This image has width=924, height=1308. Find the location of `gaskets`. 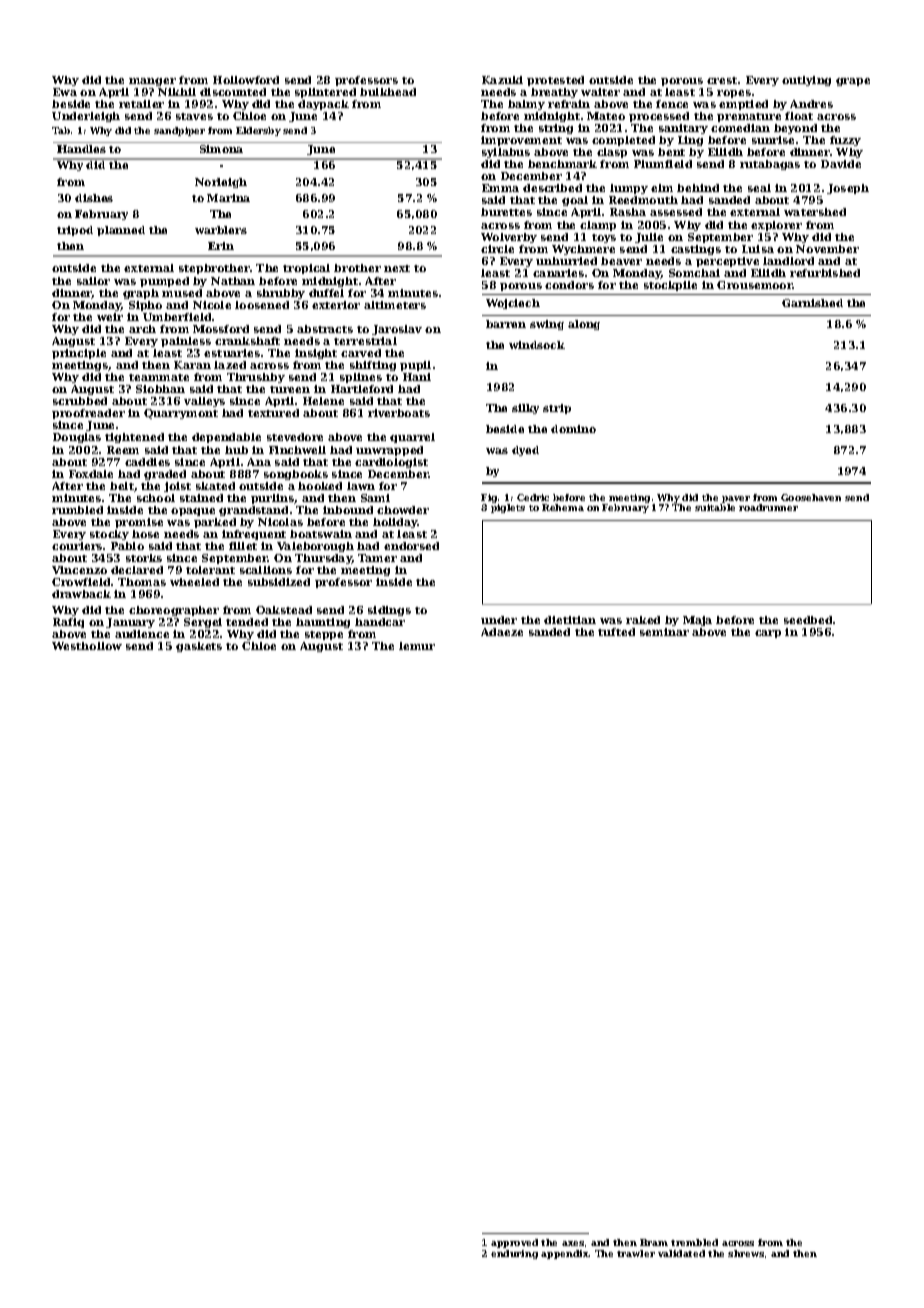

gaskets is located at coordinates (199, 647).
